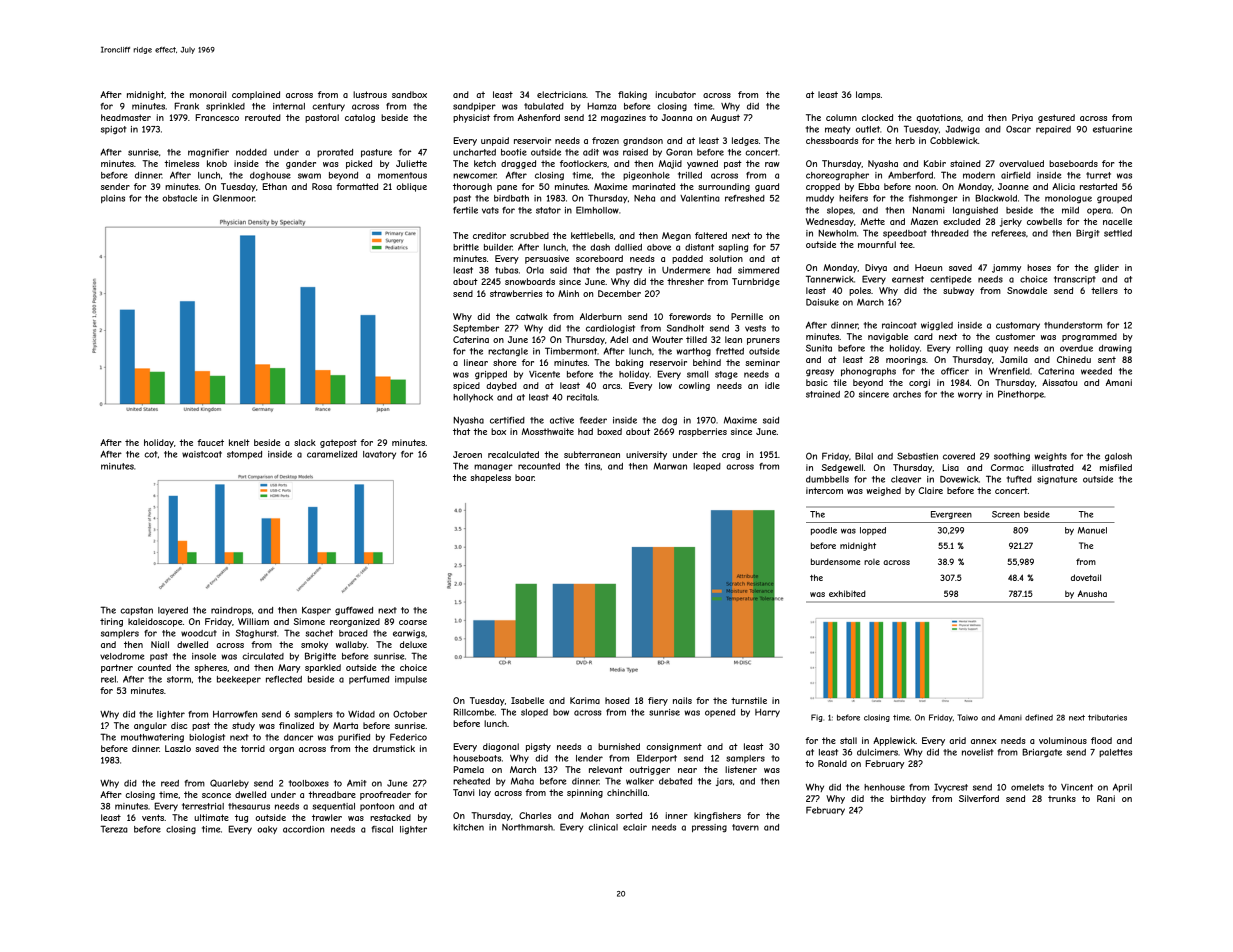 This page has height=952, width=1233. I want to click on Taiwo, so click(968, 717).
